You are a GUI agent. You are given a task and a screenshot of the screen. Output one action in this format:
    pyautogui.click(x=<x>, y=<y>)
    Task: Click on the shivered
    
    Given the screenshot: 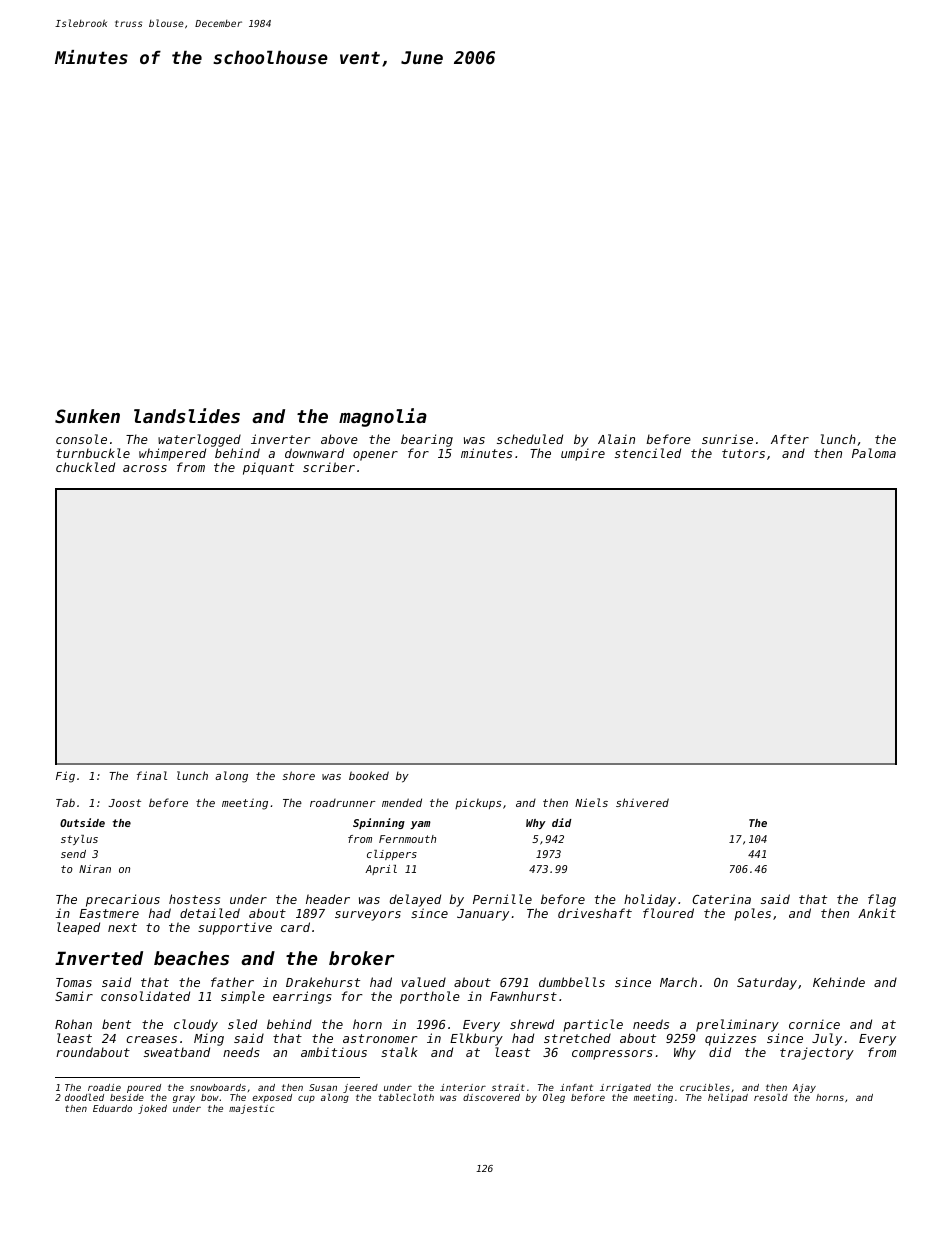 What is the action you would take?
    pyautogui.click(x=642, y=802)
